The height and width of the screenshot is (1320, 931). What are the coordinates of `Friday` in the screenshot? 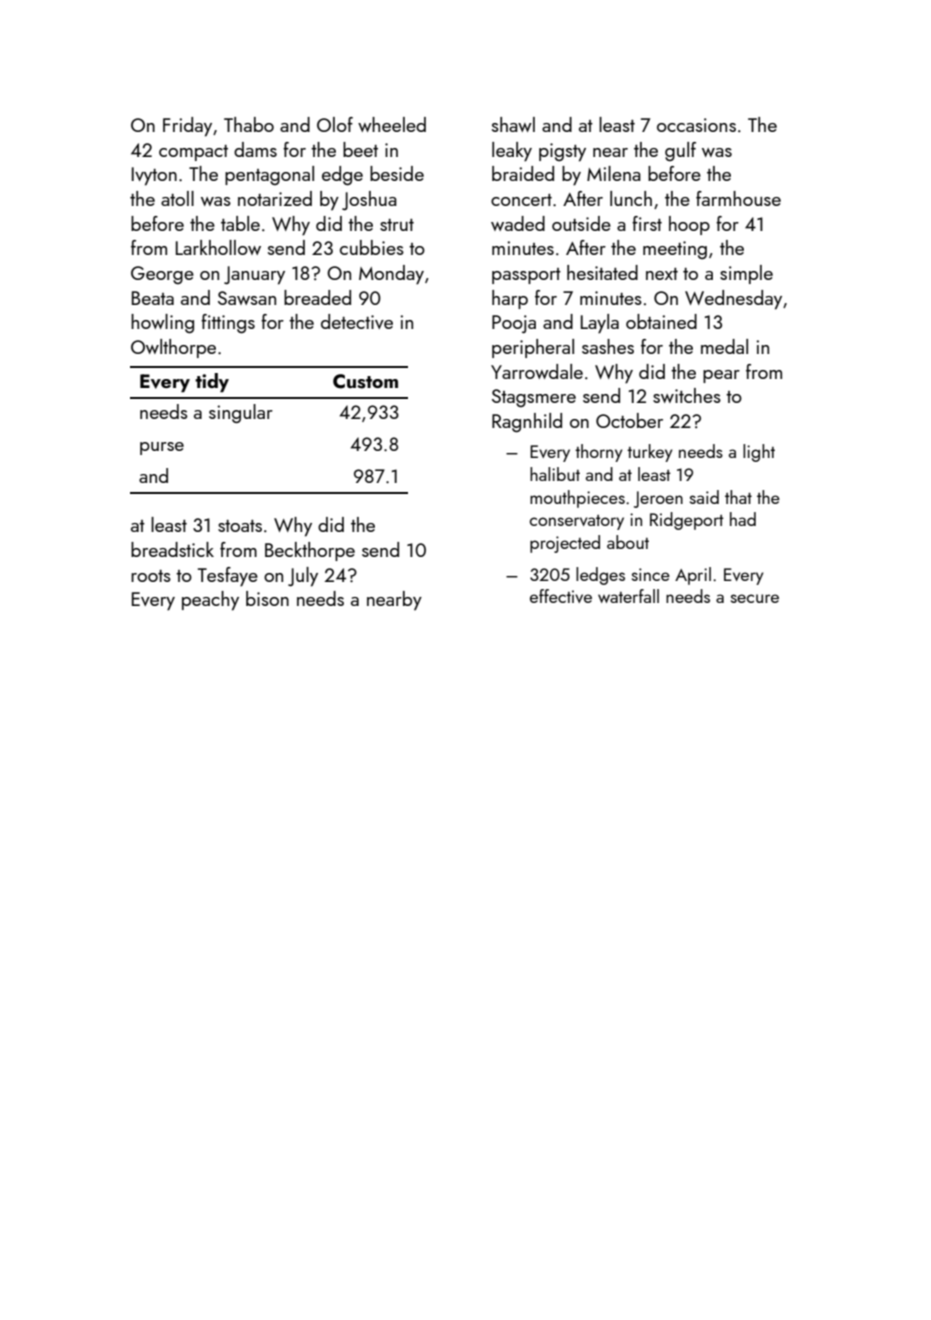 It's located at (187, 127).
